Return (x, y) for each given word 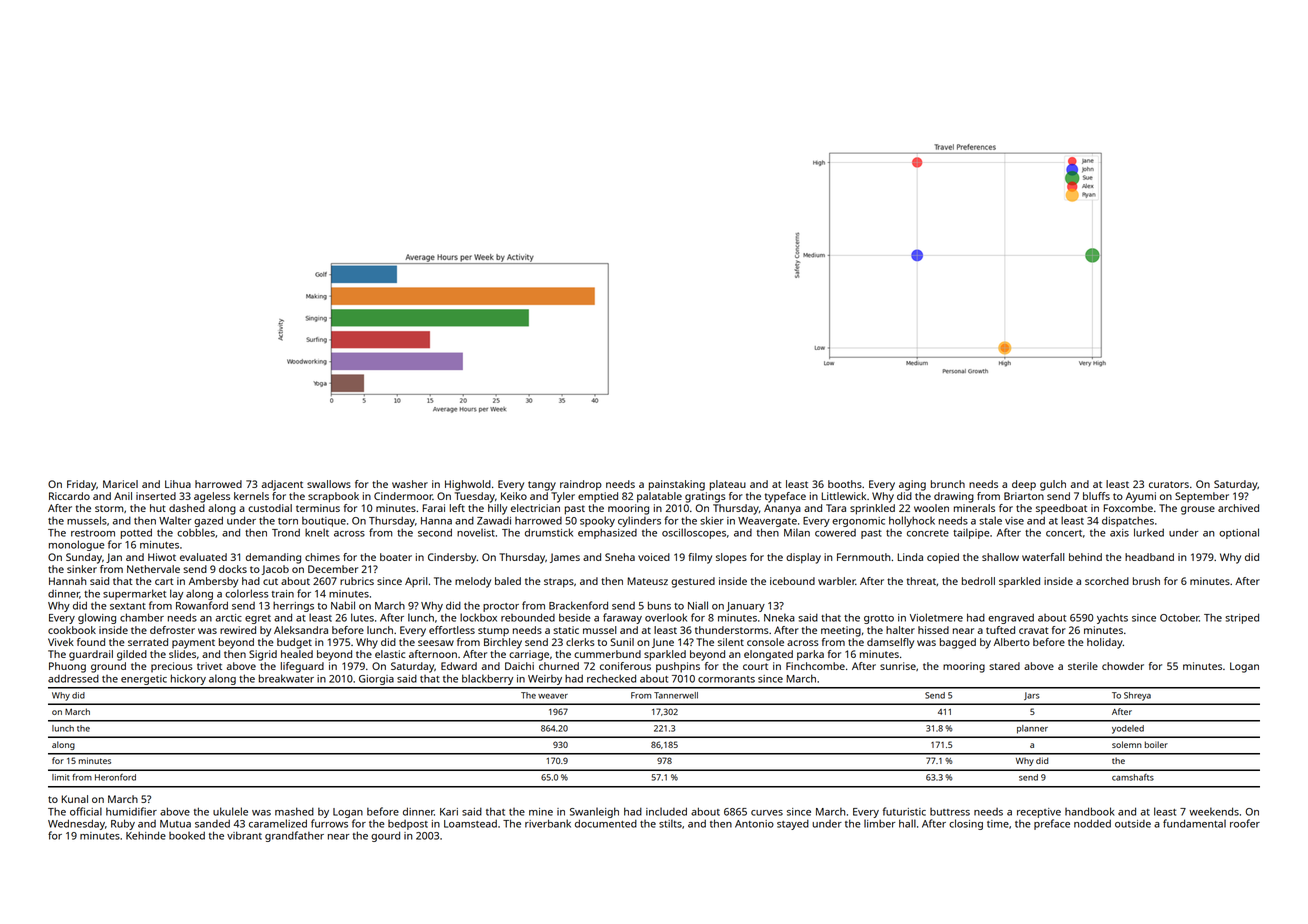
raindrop (581, 485)
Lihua (178, 484)
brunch (948, 484)
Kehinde (146, 835)
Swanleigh (594, 812)
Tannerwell (676, 695)
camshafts (1133, 777)
